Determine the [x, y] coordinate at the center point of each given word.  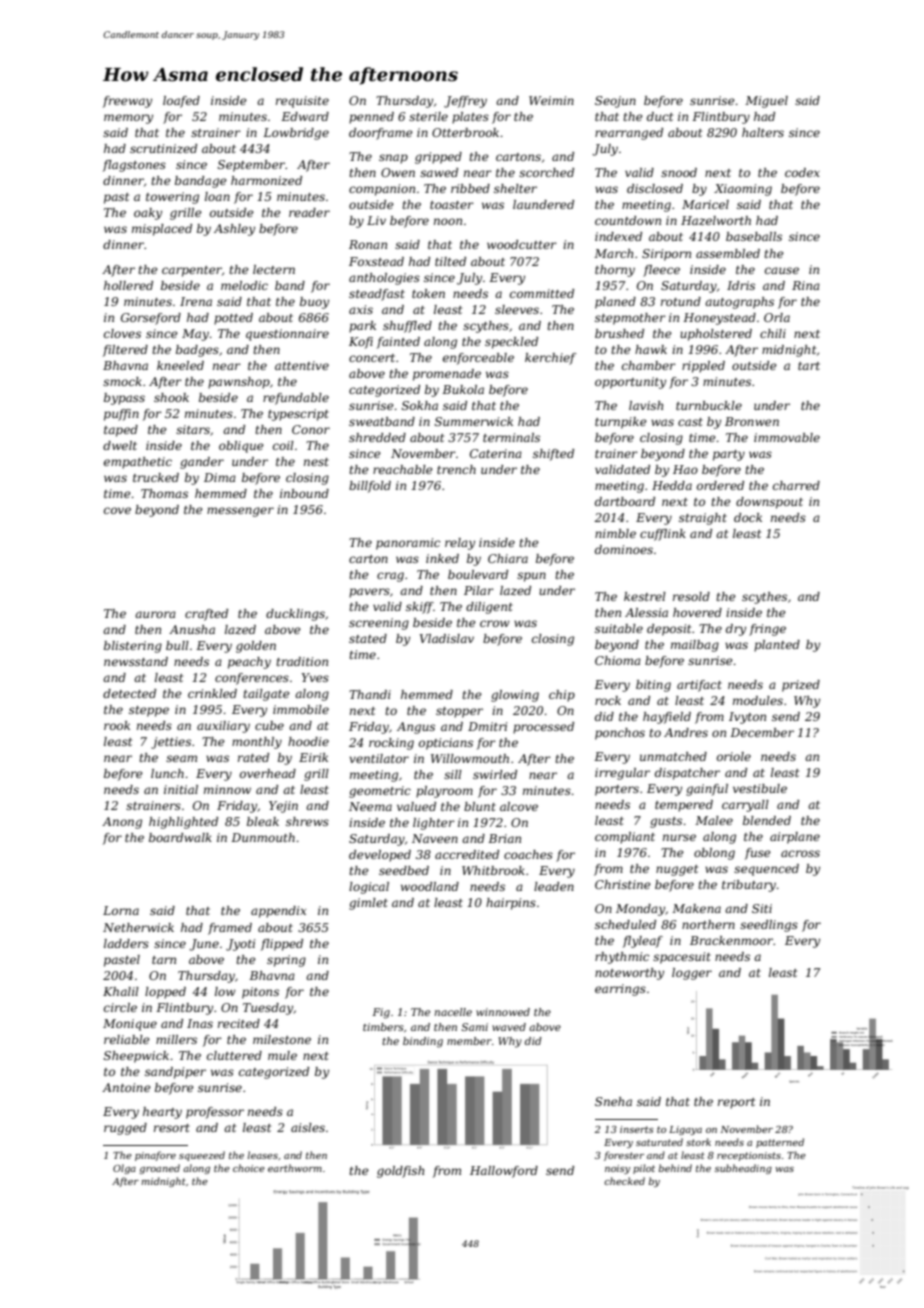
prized [801, 686]
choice [249, 1168]
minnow [227, 789]
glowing [515, 696]
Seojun [615, 102]
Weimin [551, 100]
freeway [127, 102]
